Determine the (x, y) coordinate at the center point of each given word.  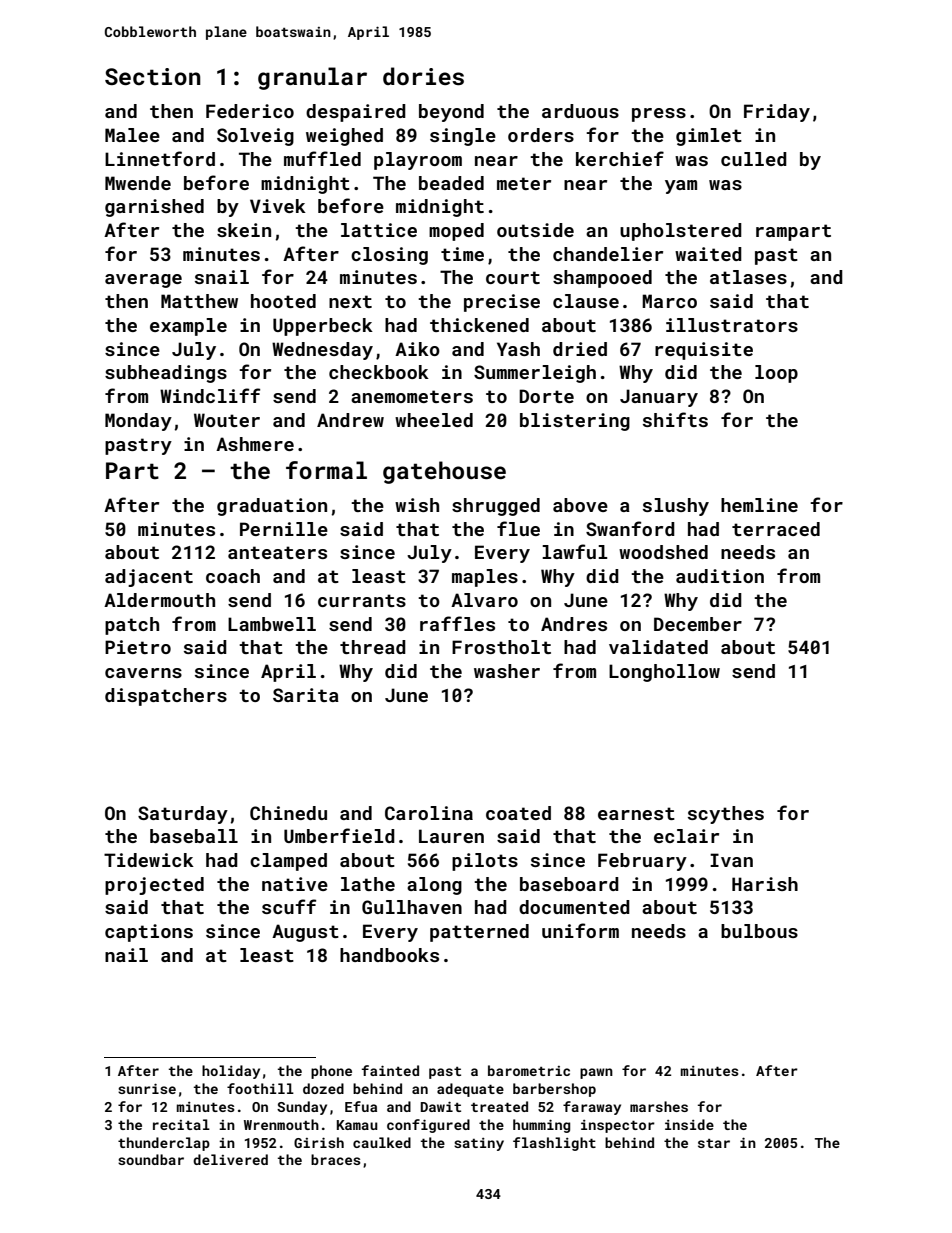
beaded (451, 183)
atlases (748, 277)
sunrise (147, 1088)
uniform (580, 930)
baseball (194, 836)
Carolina (429, 813)
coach (233, 576)
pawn (596, 1073)
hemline (759, 505)
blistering (575, 422)
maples (485, 578)
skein (244, 230)
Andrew (350, 420)
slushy (676, 507)
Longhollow (664, 673)
